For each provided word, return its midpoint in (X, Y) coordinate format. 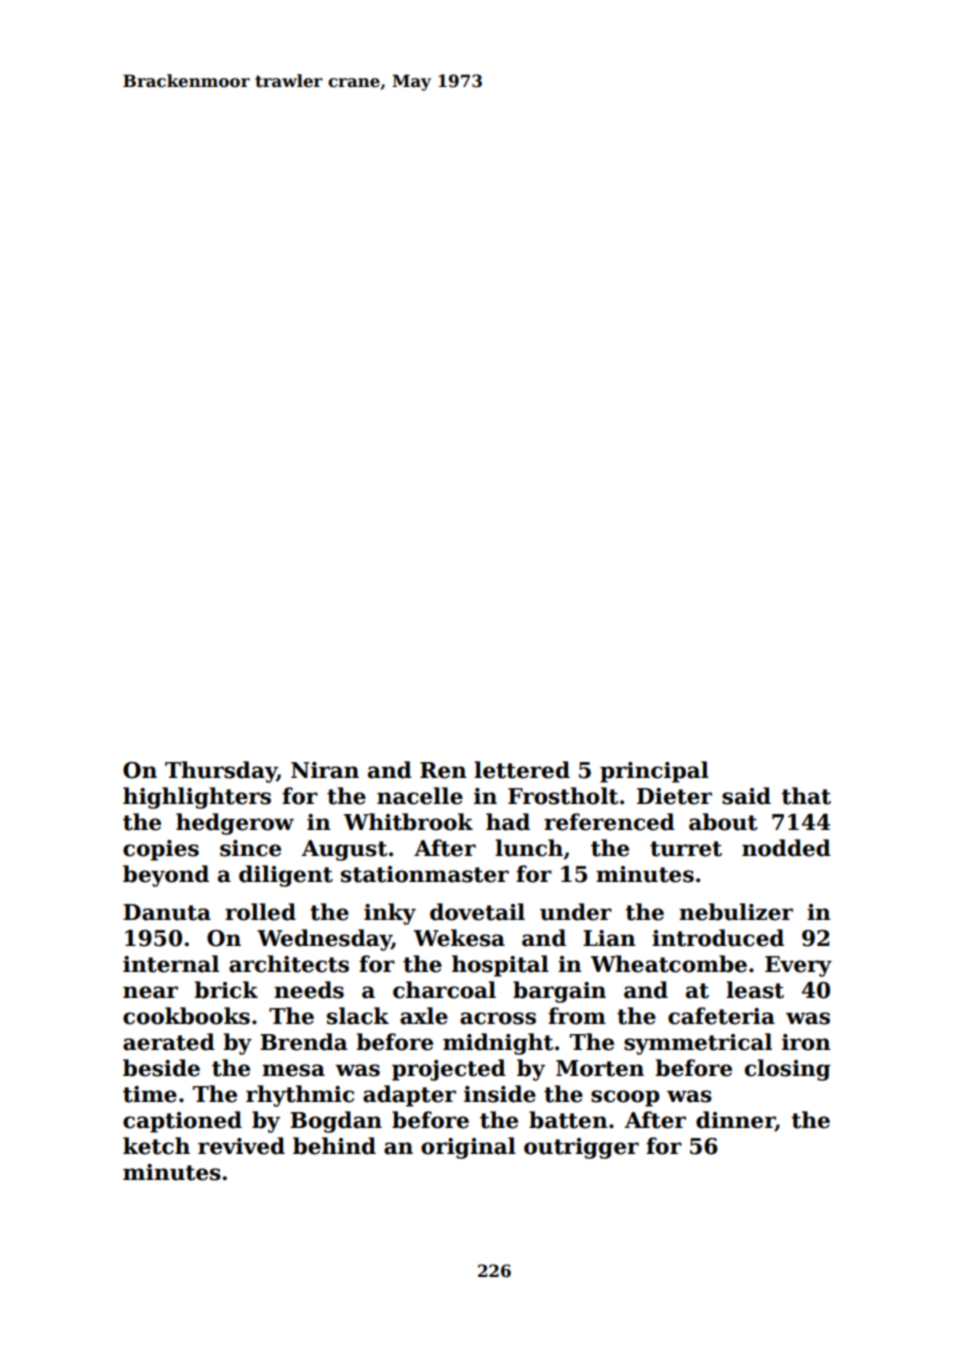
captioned (182, 1122)
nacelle (420, 796)
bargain (559, 992)
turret (686, 849)
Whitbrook (408, 822)
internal (171, 964)
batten (568, 1120)
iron (806, 1042)
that (806, 796)
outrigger (581, 1148)
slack (358, 1016)
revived (241, 1146)
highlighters (197, 798)
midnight (498, 1044)
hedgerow (235, 824)
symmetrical (698, 1044)
